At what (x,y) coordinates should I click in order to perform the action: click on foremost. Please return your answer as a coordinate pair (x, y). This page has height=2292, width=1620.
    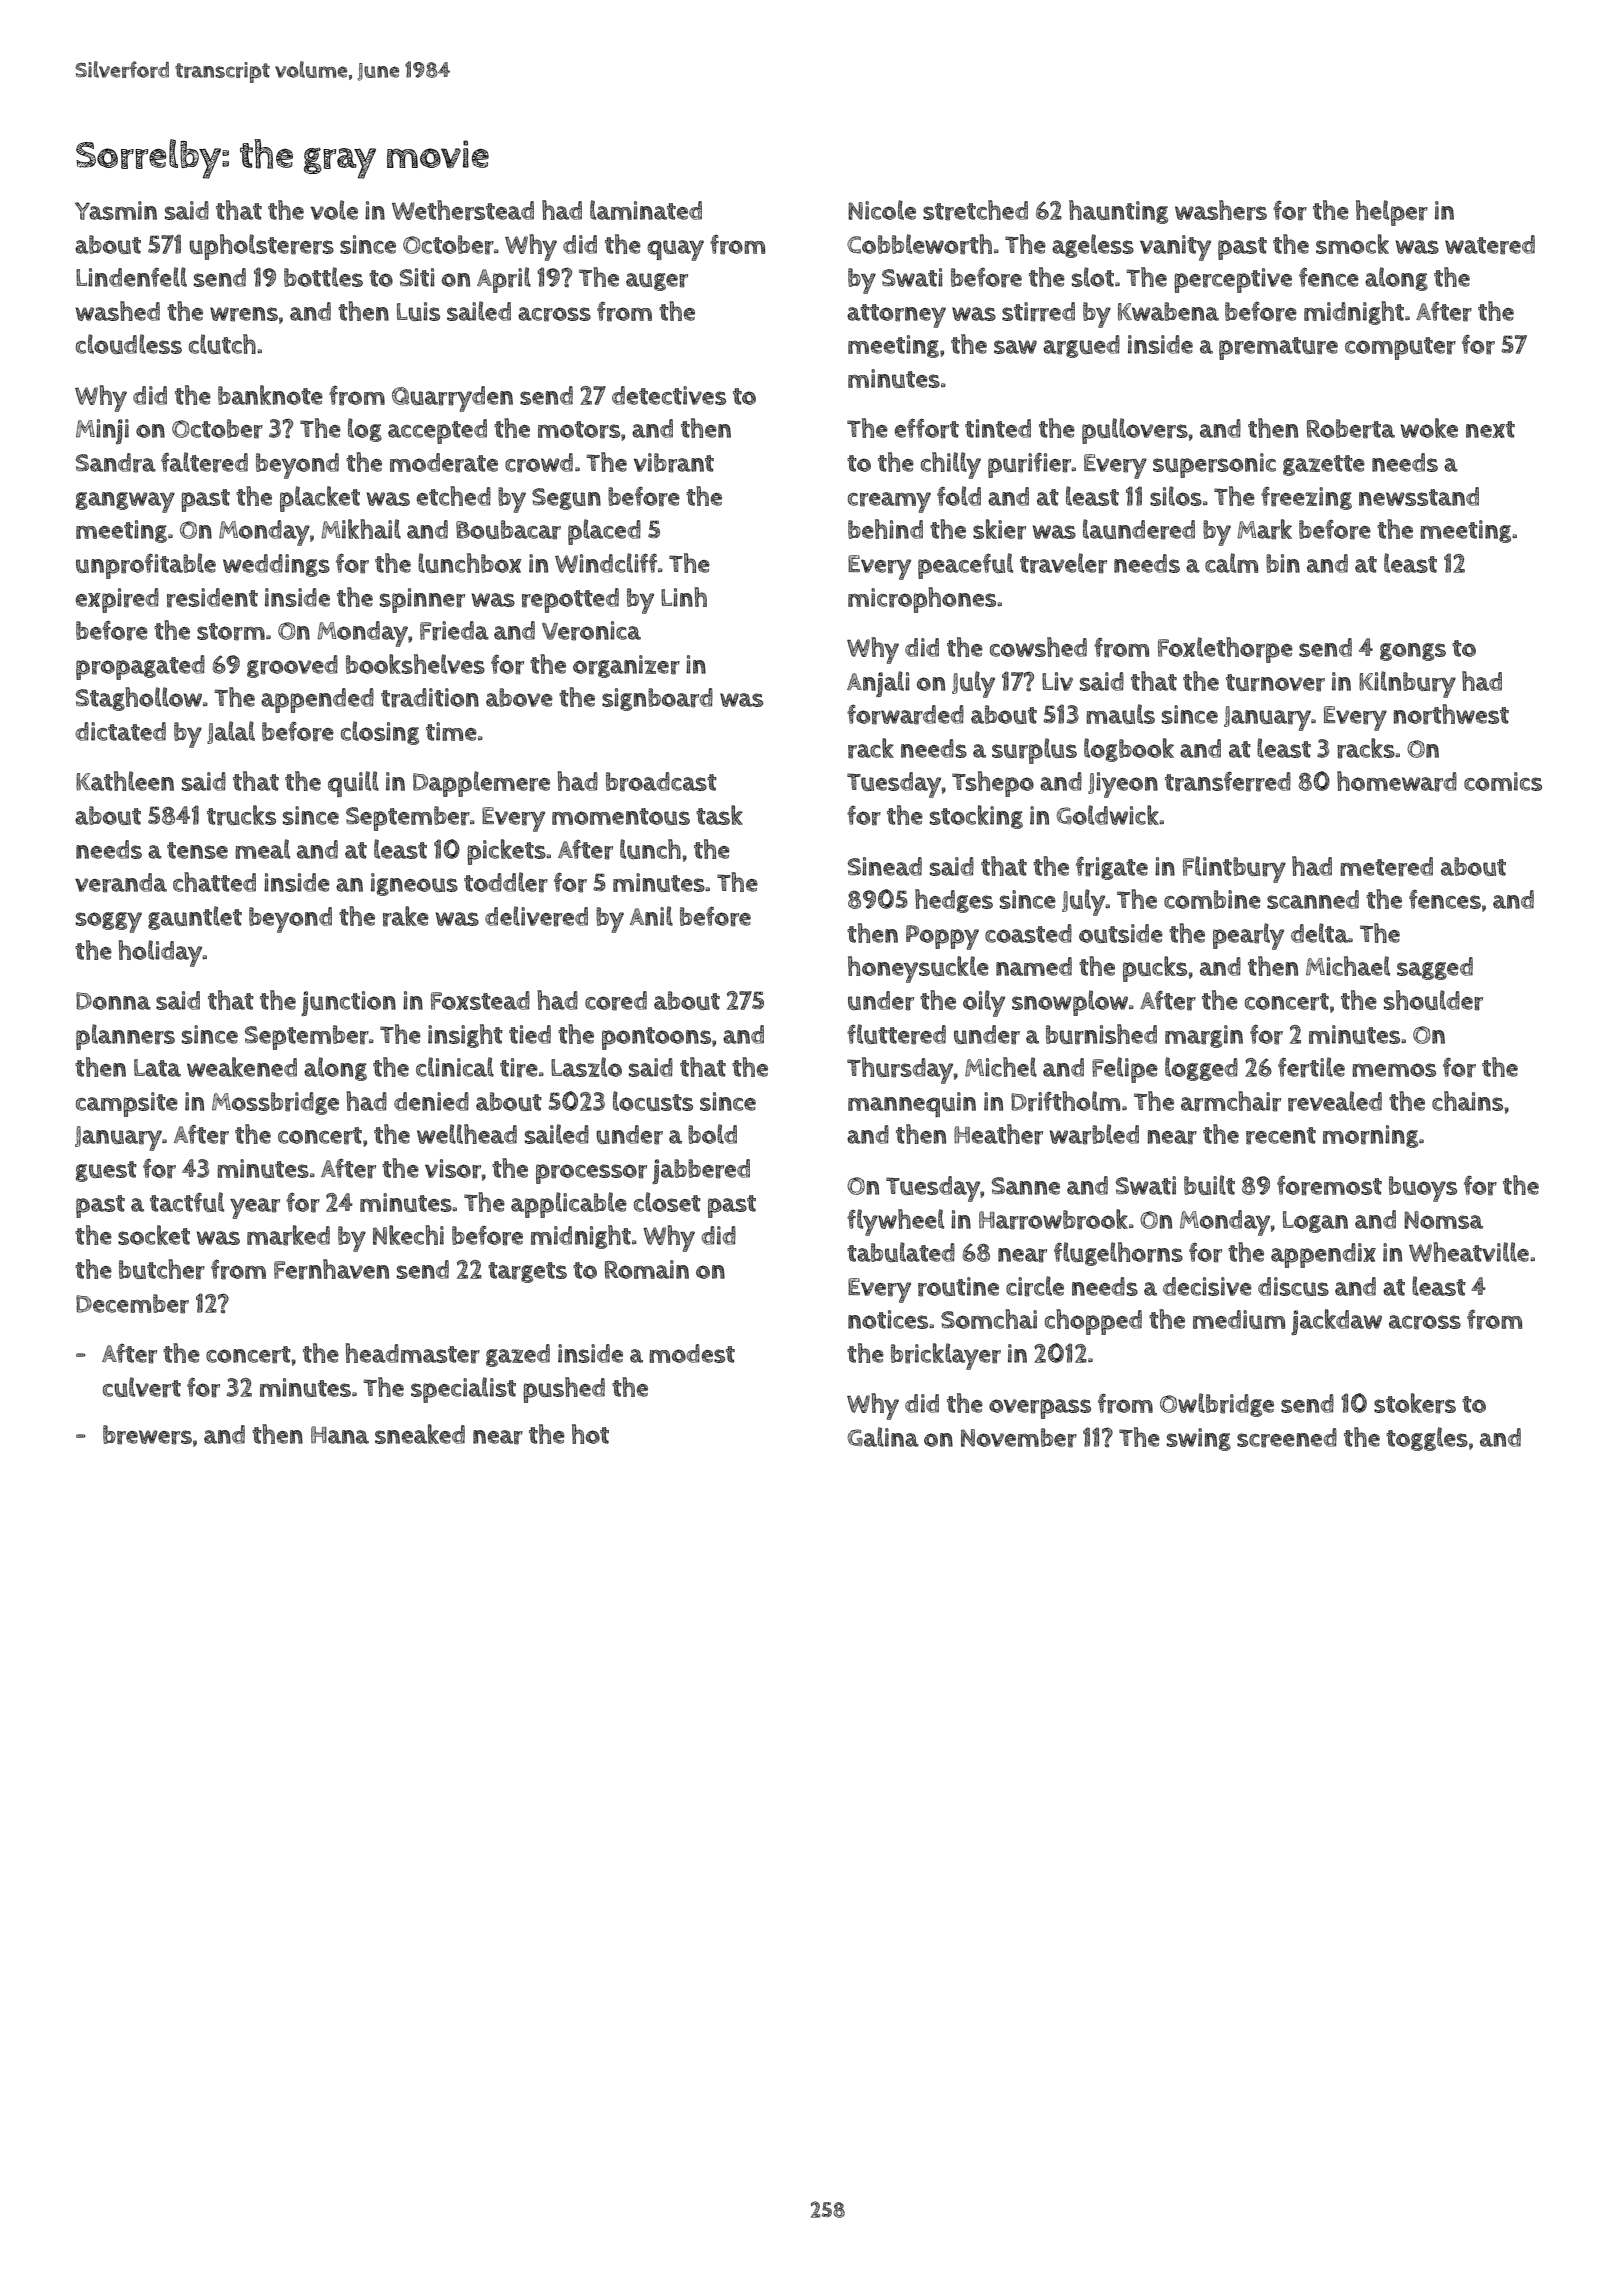
    Looking at the image, I should click on (1329, 1185).
